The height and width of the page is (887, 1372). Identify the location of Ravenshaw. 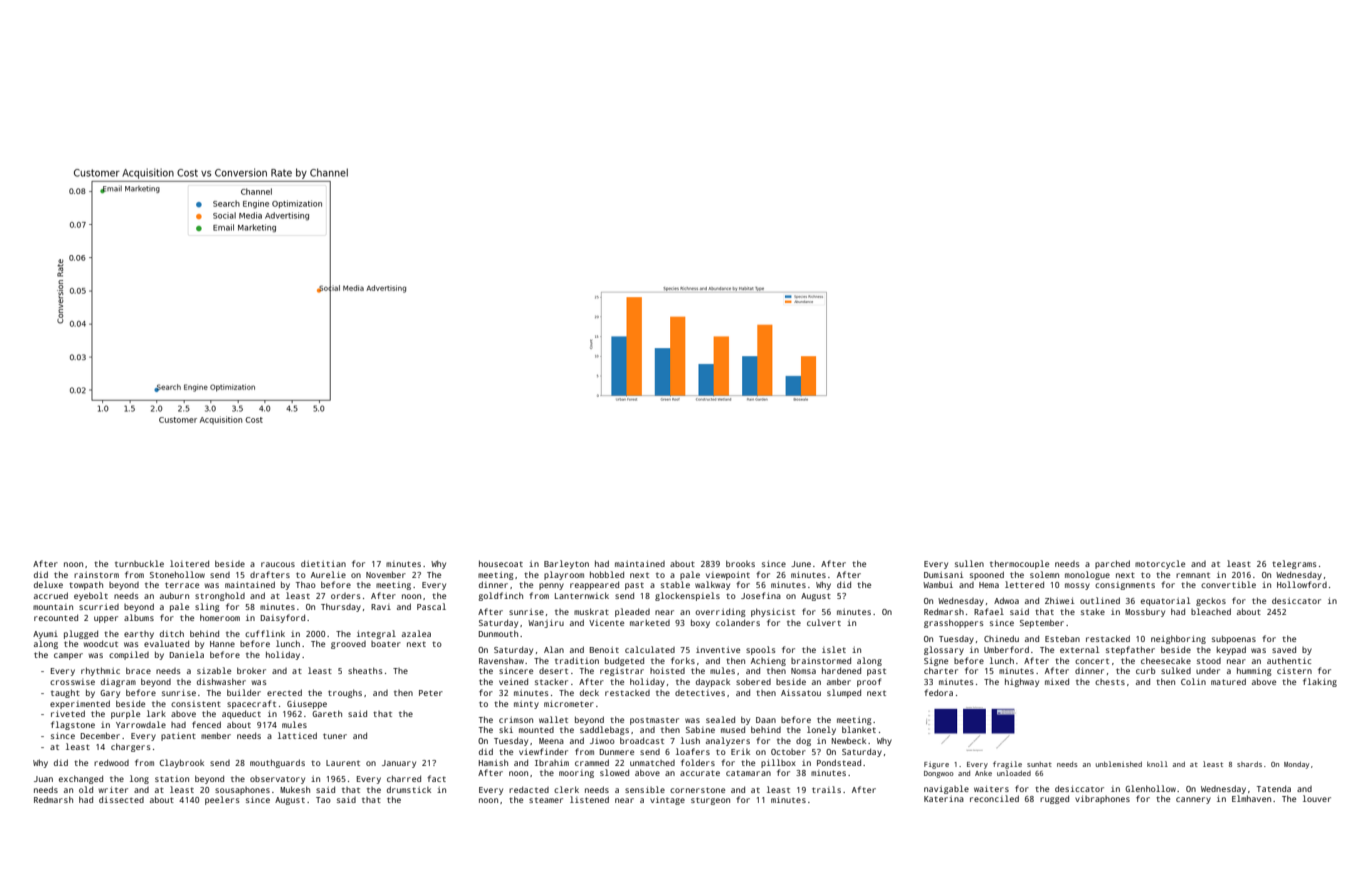
(501, 660).
